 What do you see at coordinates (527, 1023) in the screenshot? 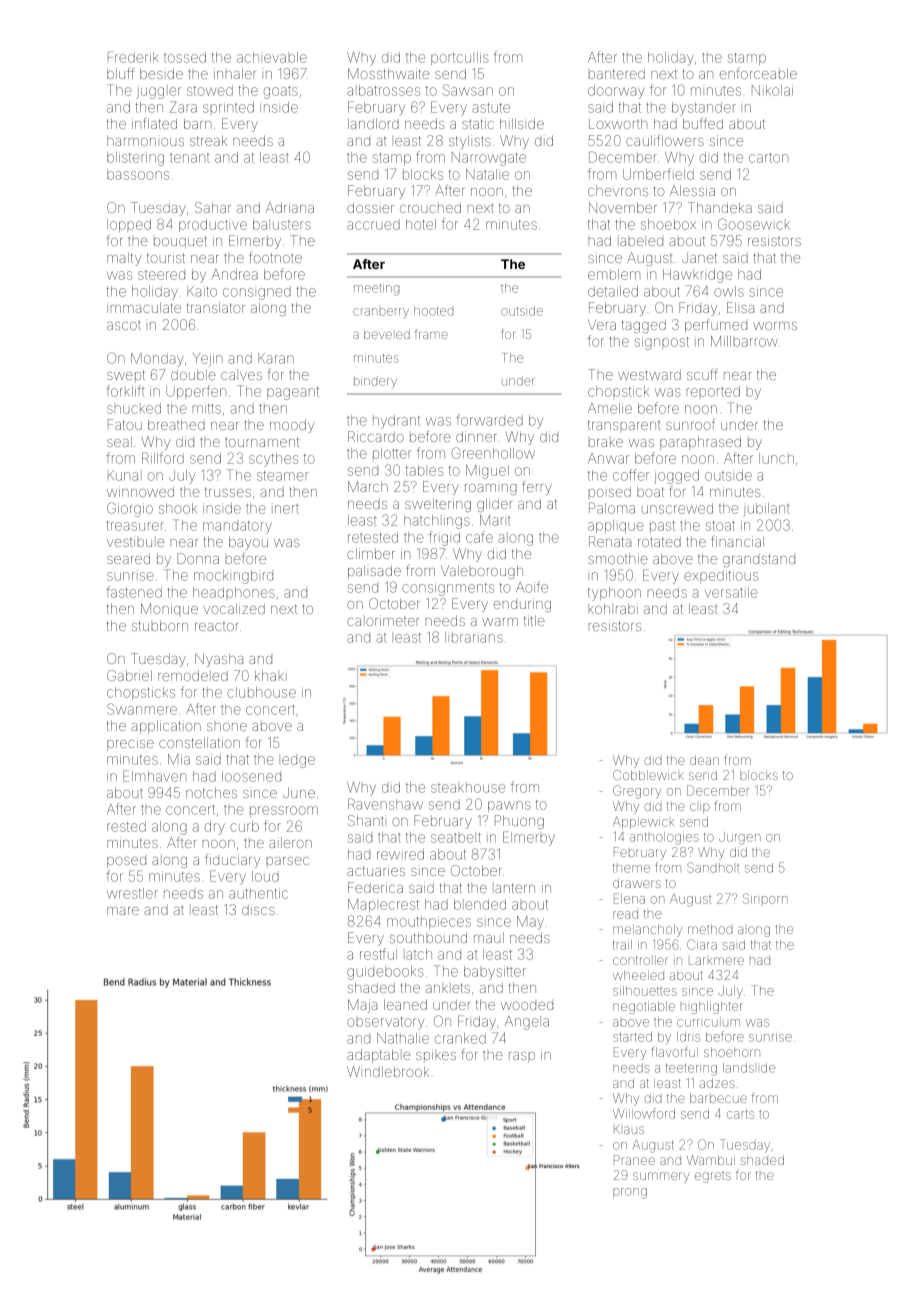
I see `Angela` at bounding box center [527, 1023].
